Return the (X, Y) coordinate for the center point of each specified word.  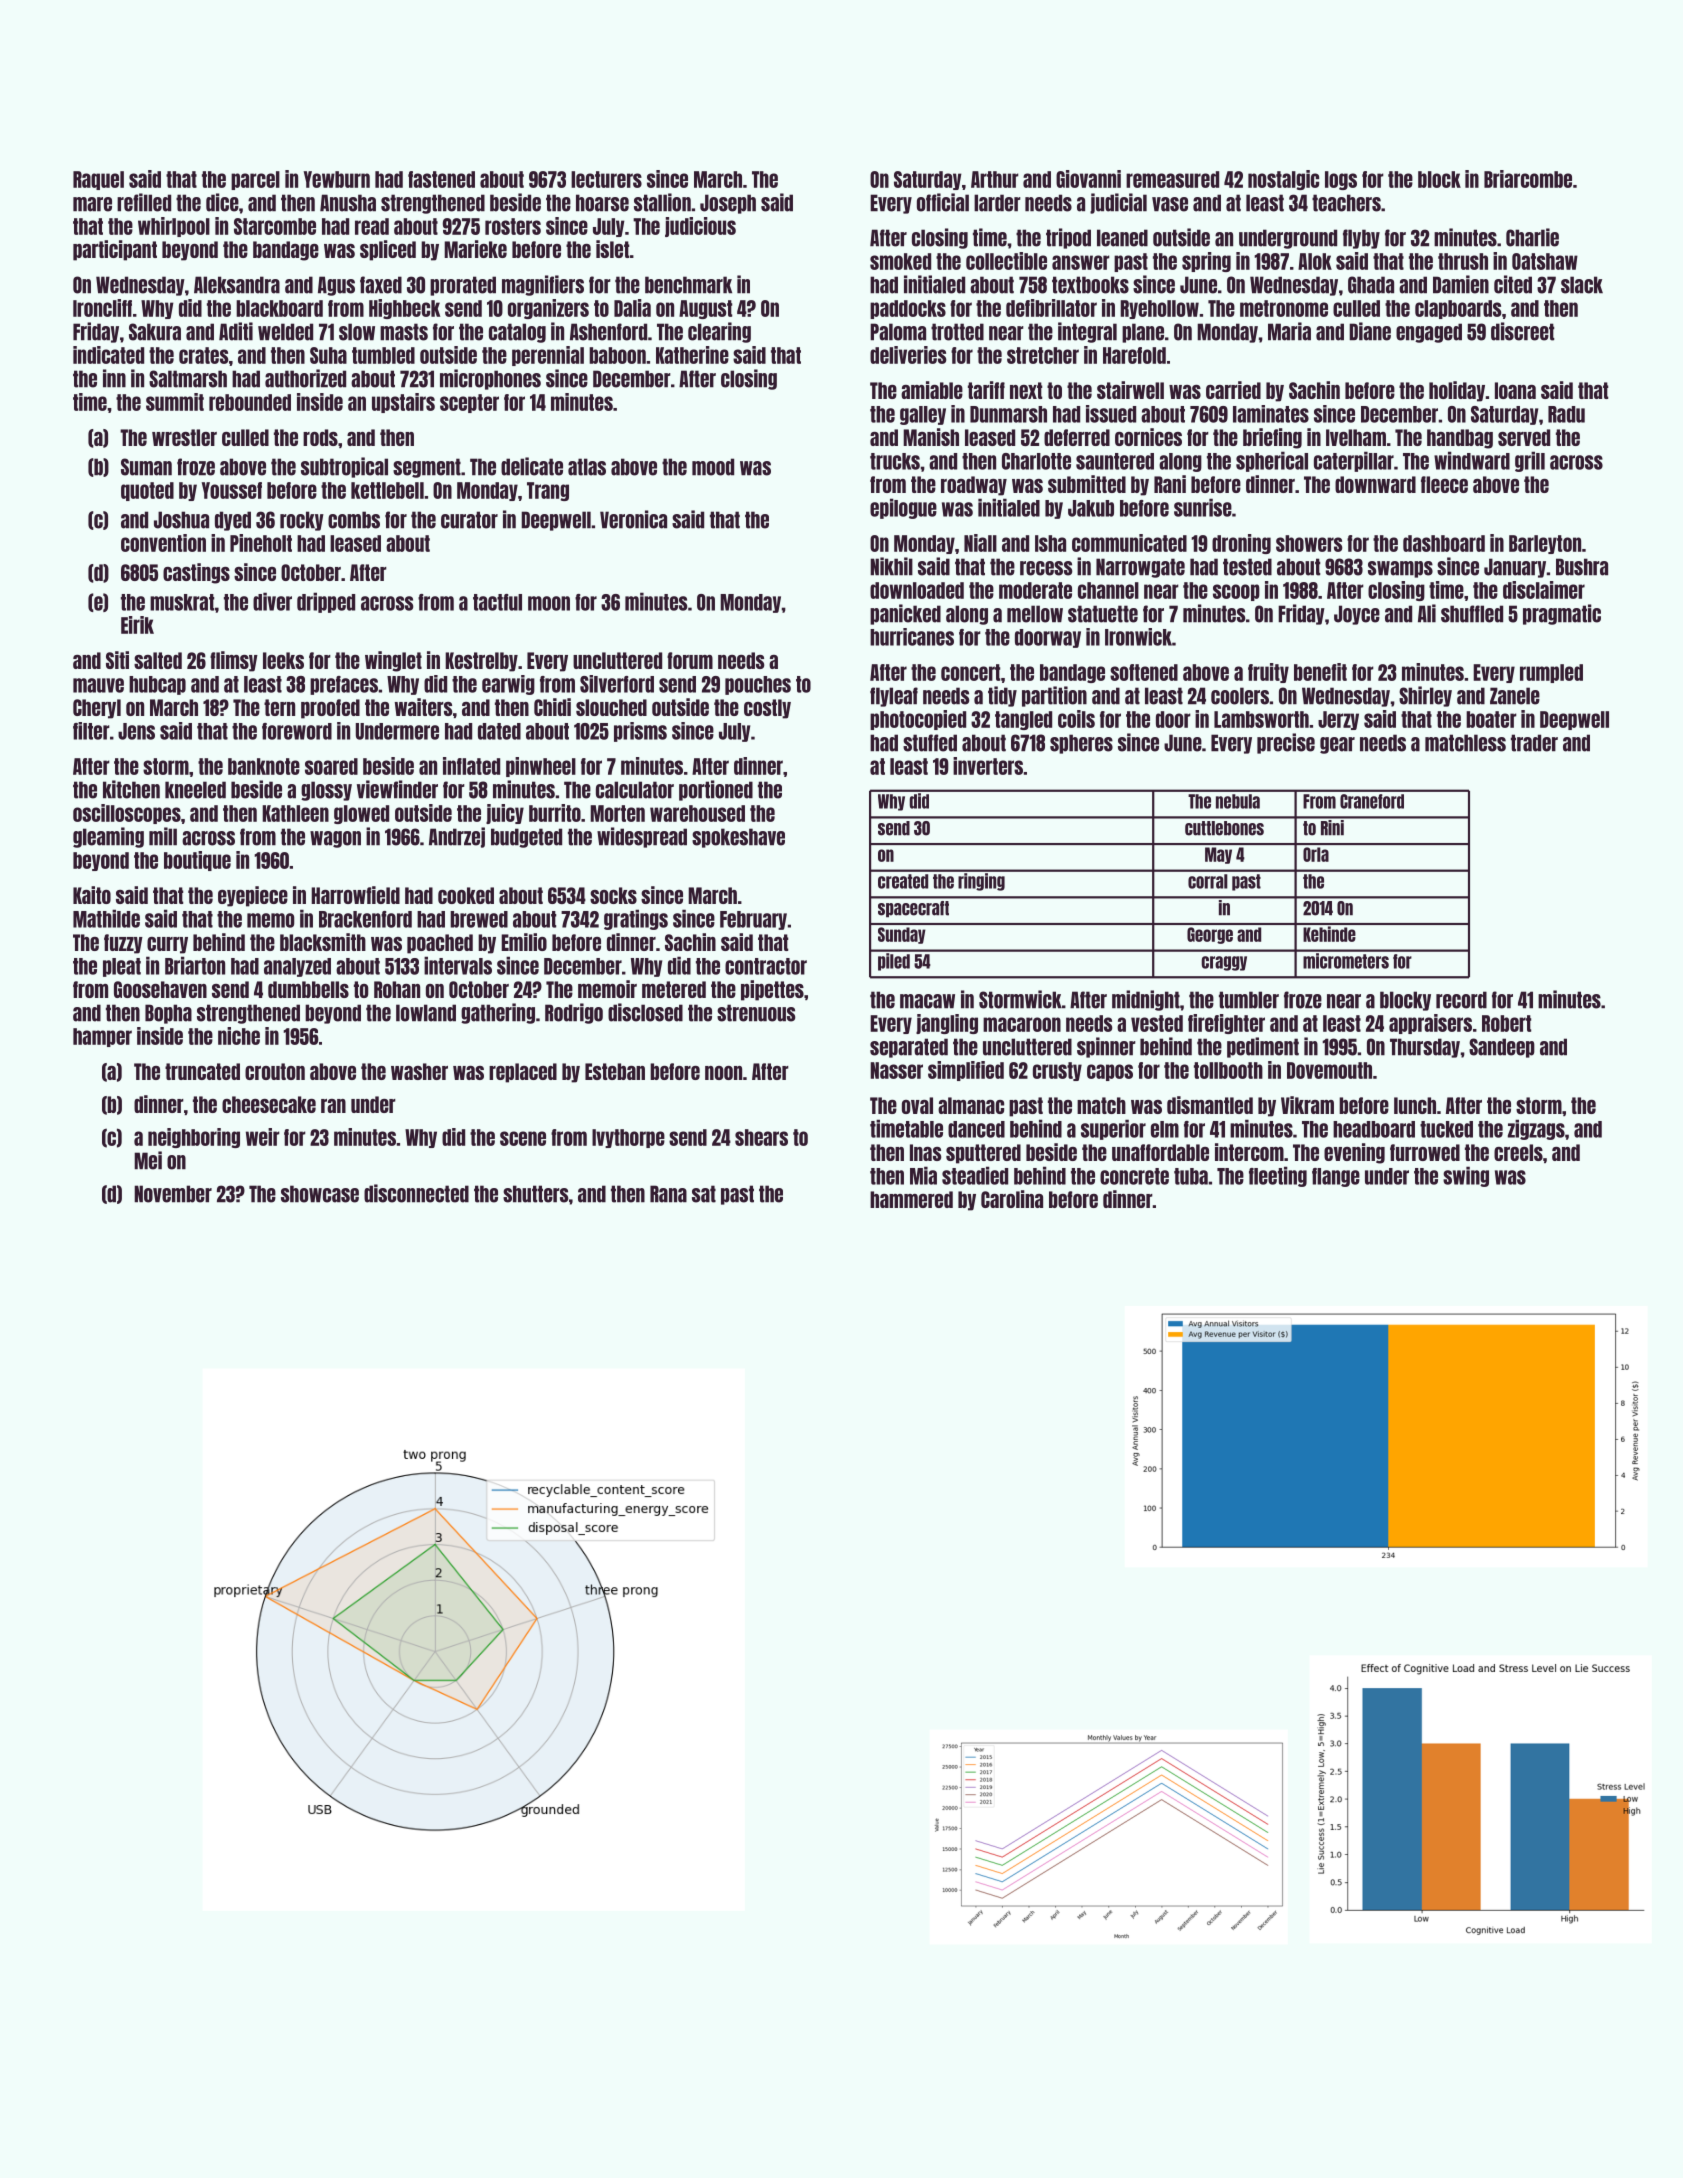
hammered (911, 1199)
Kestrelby (481, 662)
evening (1354, 1153)
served (1524, 437)
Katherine (692, 355)
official (943, 202)
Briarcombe (1528, 179)
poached (440, 944)
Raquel (98, 180)
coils (1076, 719)
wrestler (184, 437)
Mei (148, 1160)
